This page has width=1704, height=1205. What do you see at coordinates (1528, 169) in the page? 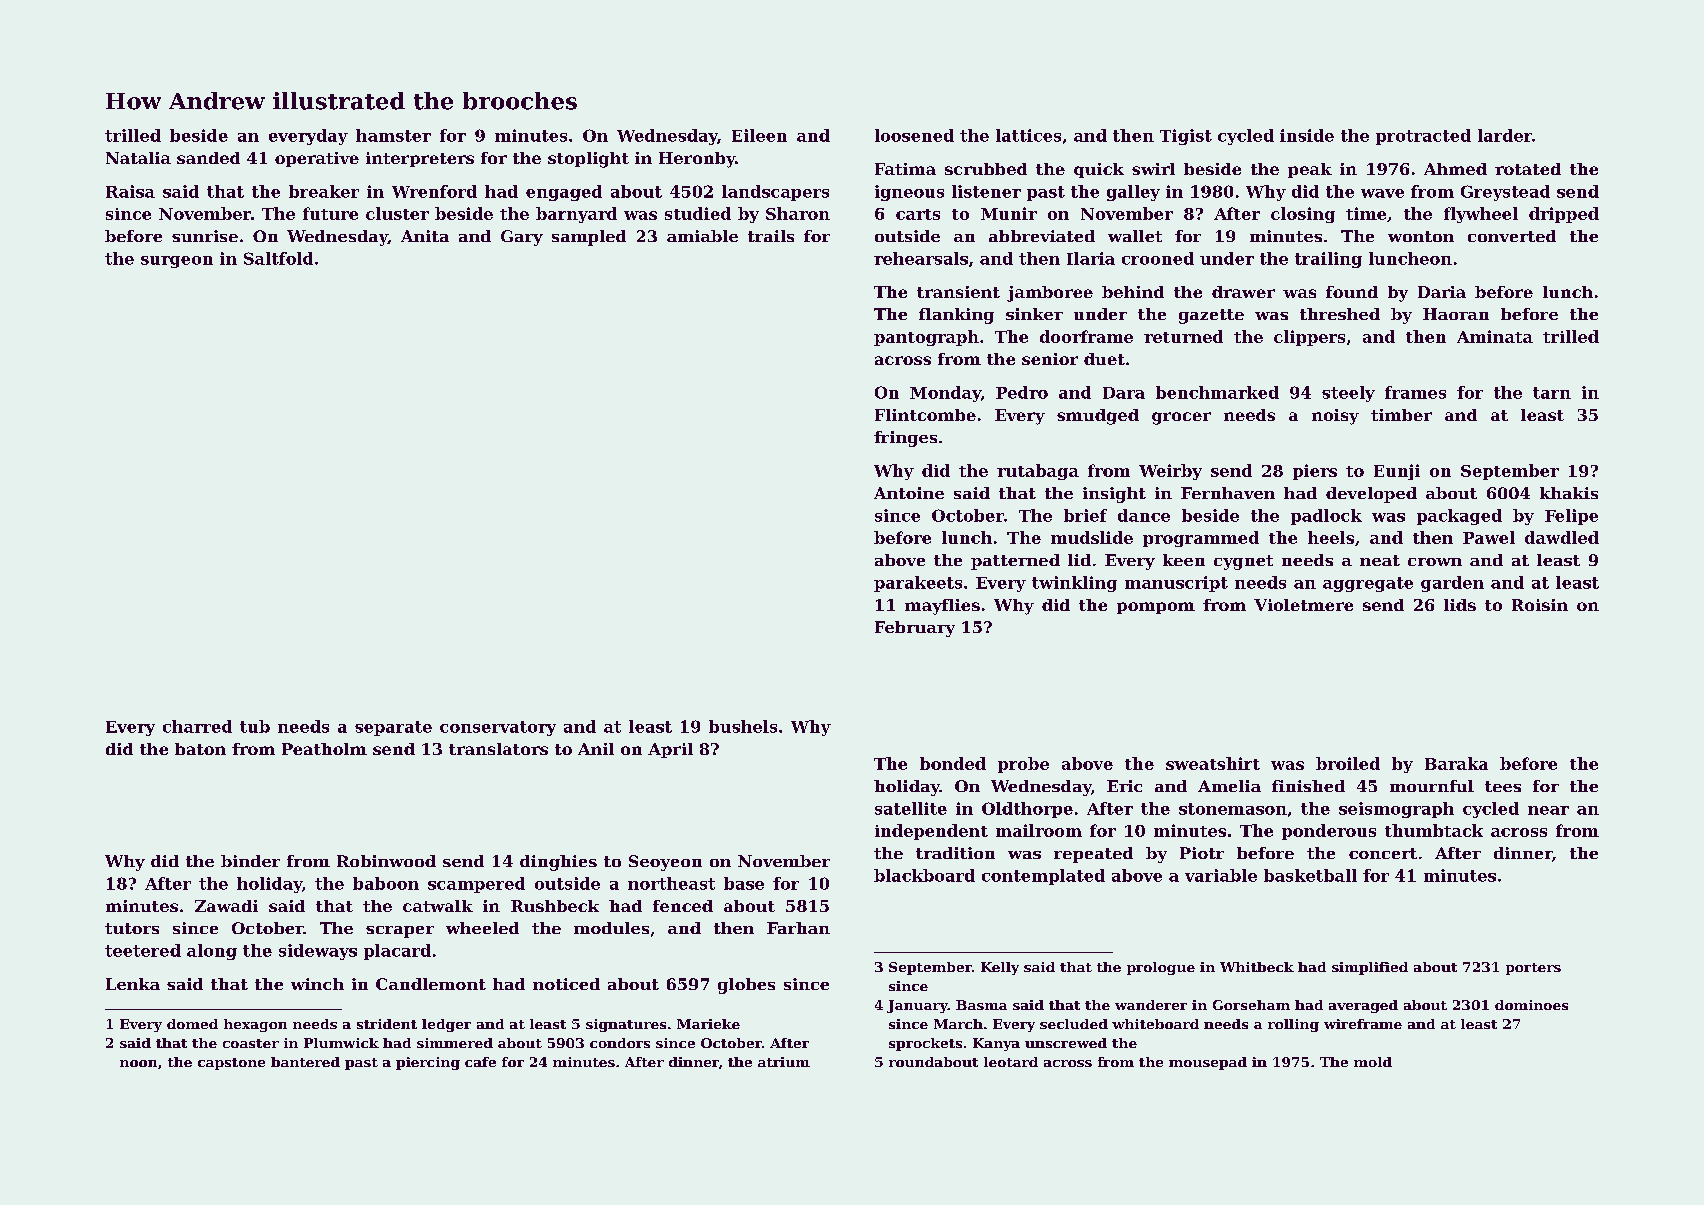
I see `rotated` at bounding box center [1528, 169].
